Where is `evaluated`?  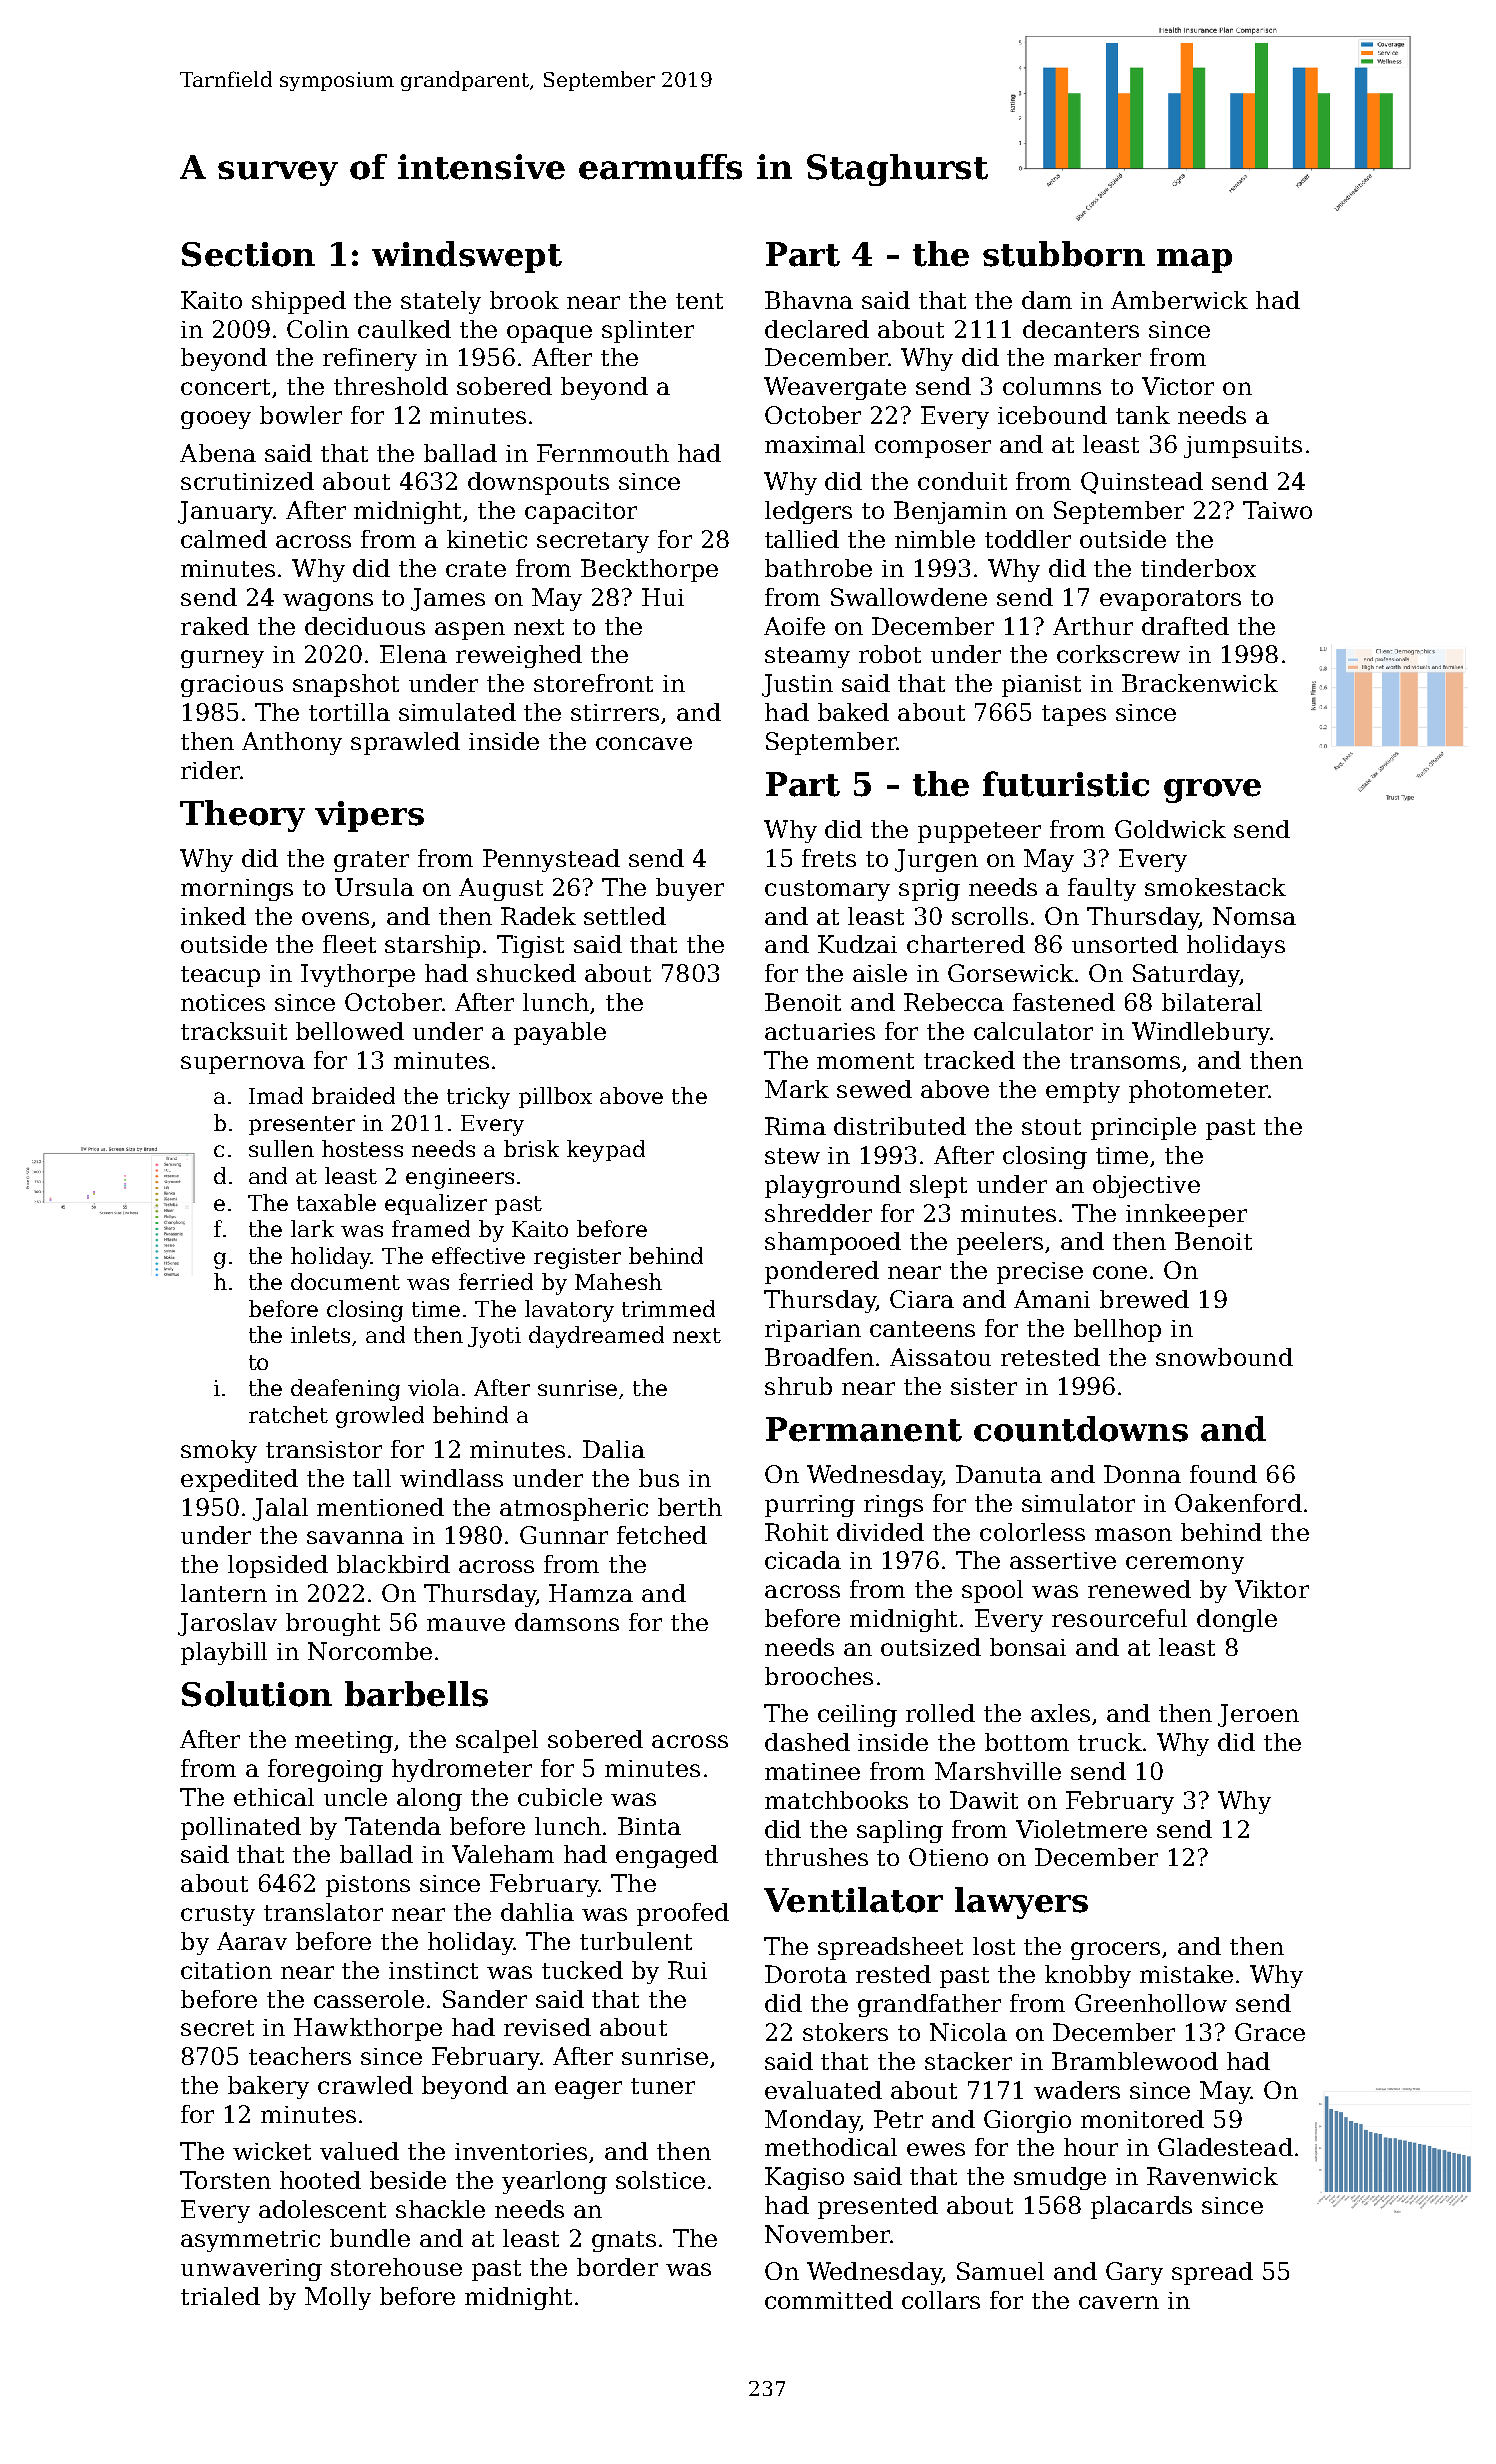 evaluated is located at coordinates (823, 2090).
